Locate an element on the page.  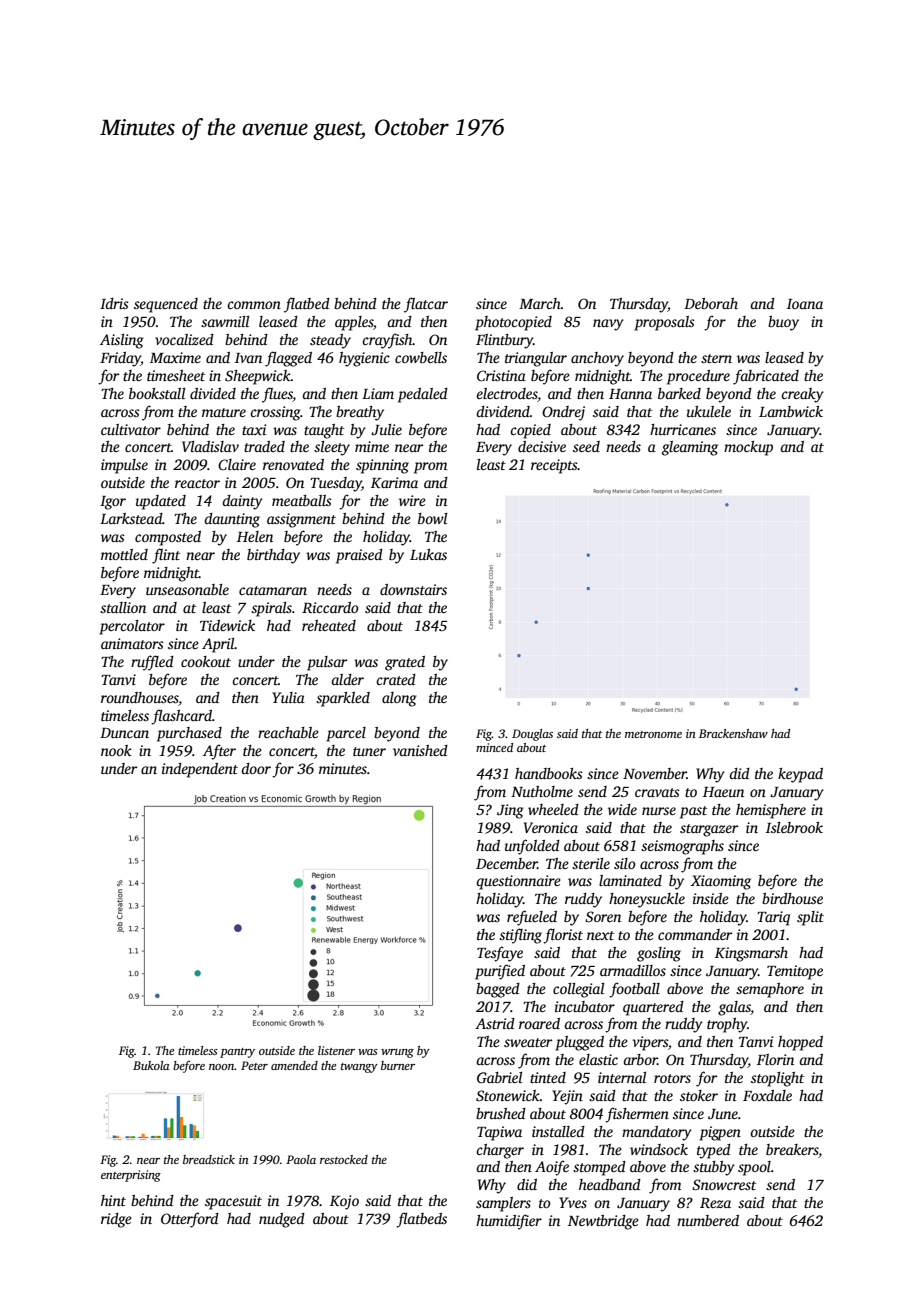
sequenced is located at coordinates (166, 305).
